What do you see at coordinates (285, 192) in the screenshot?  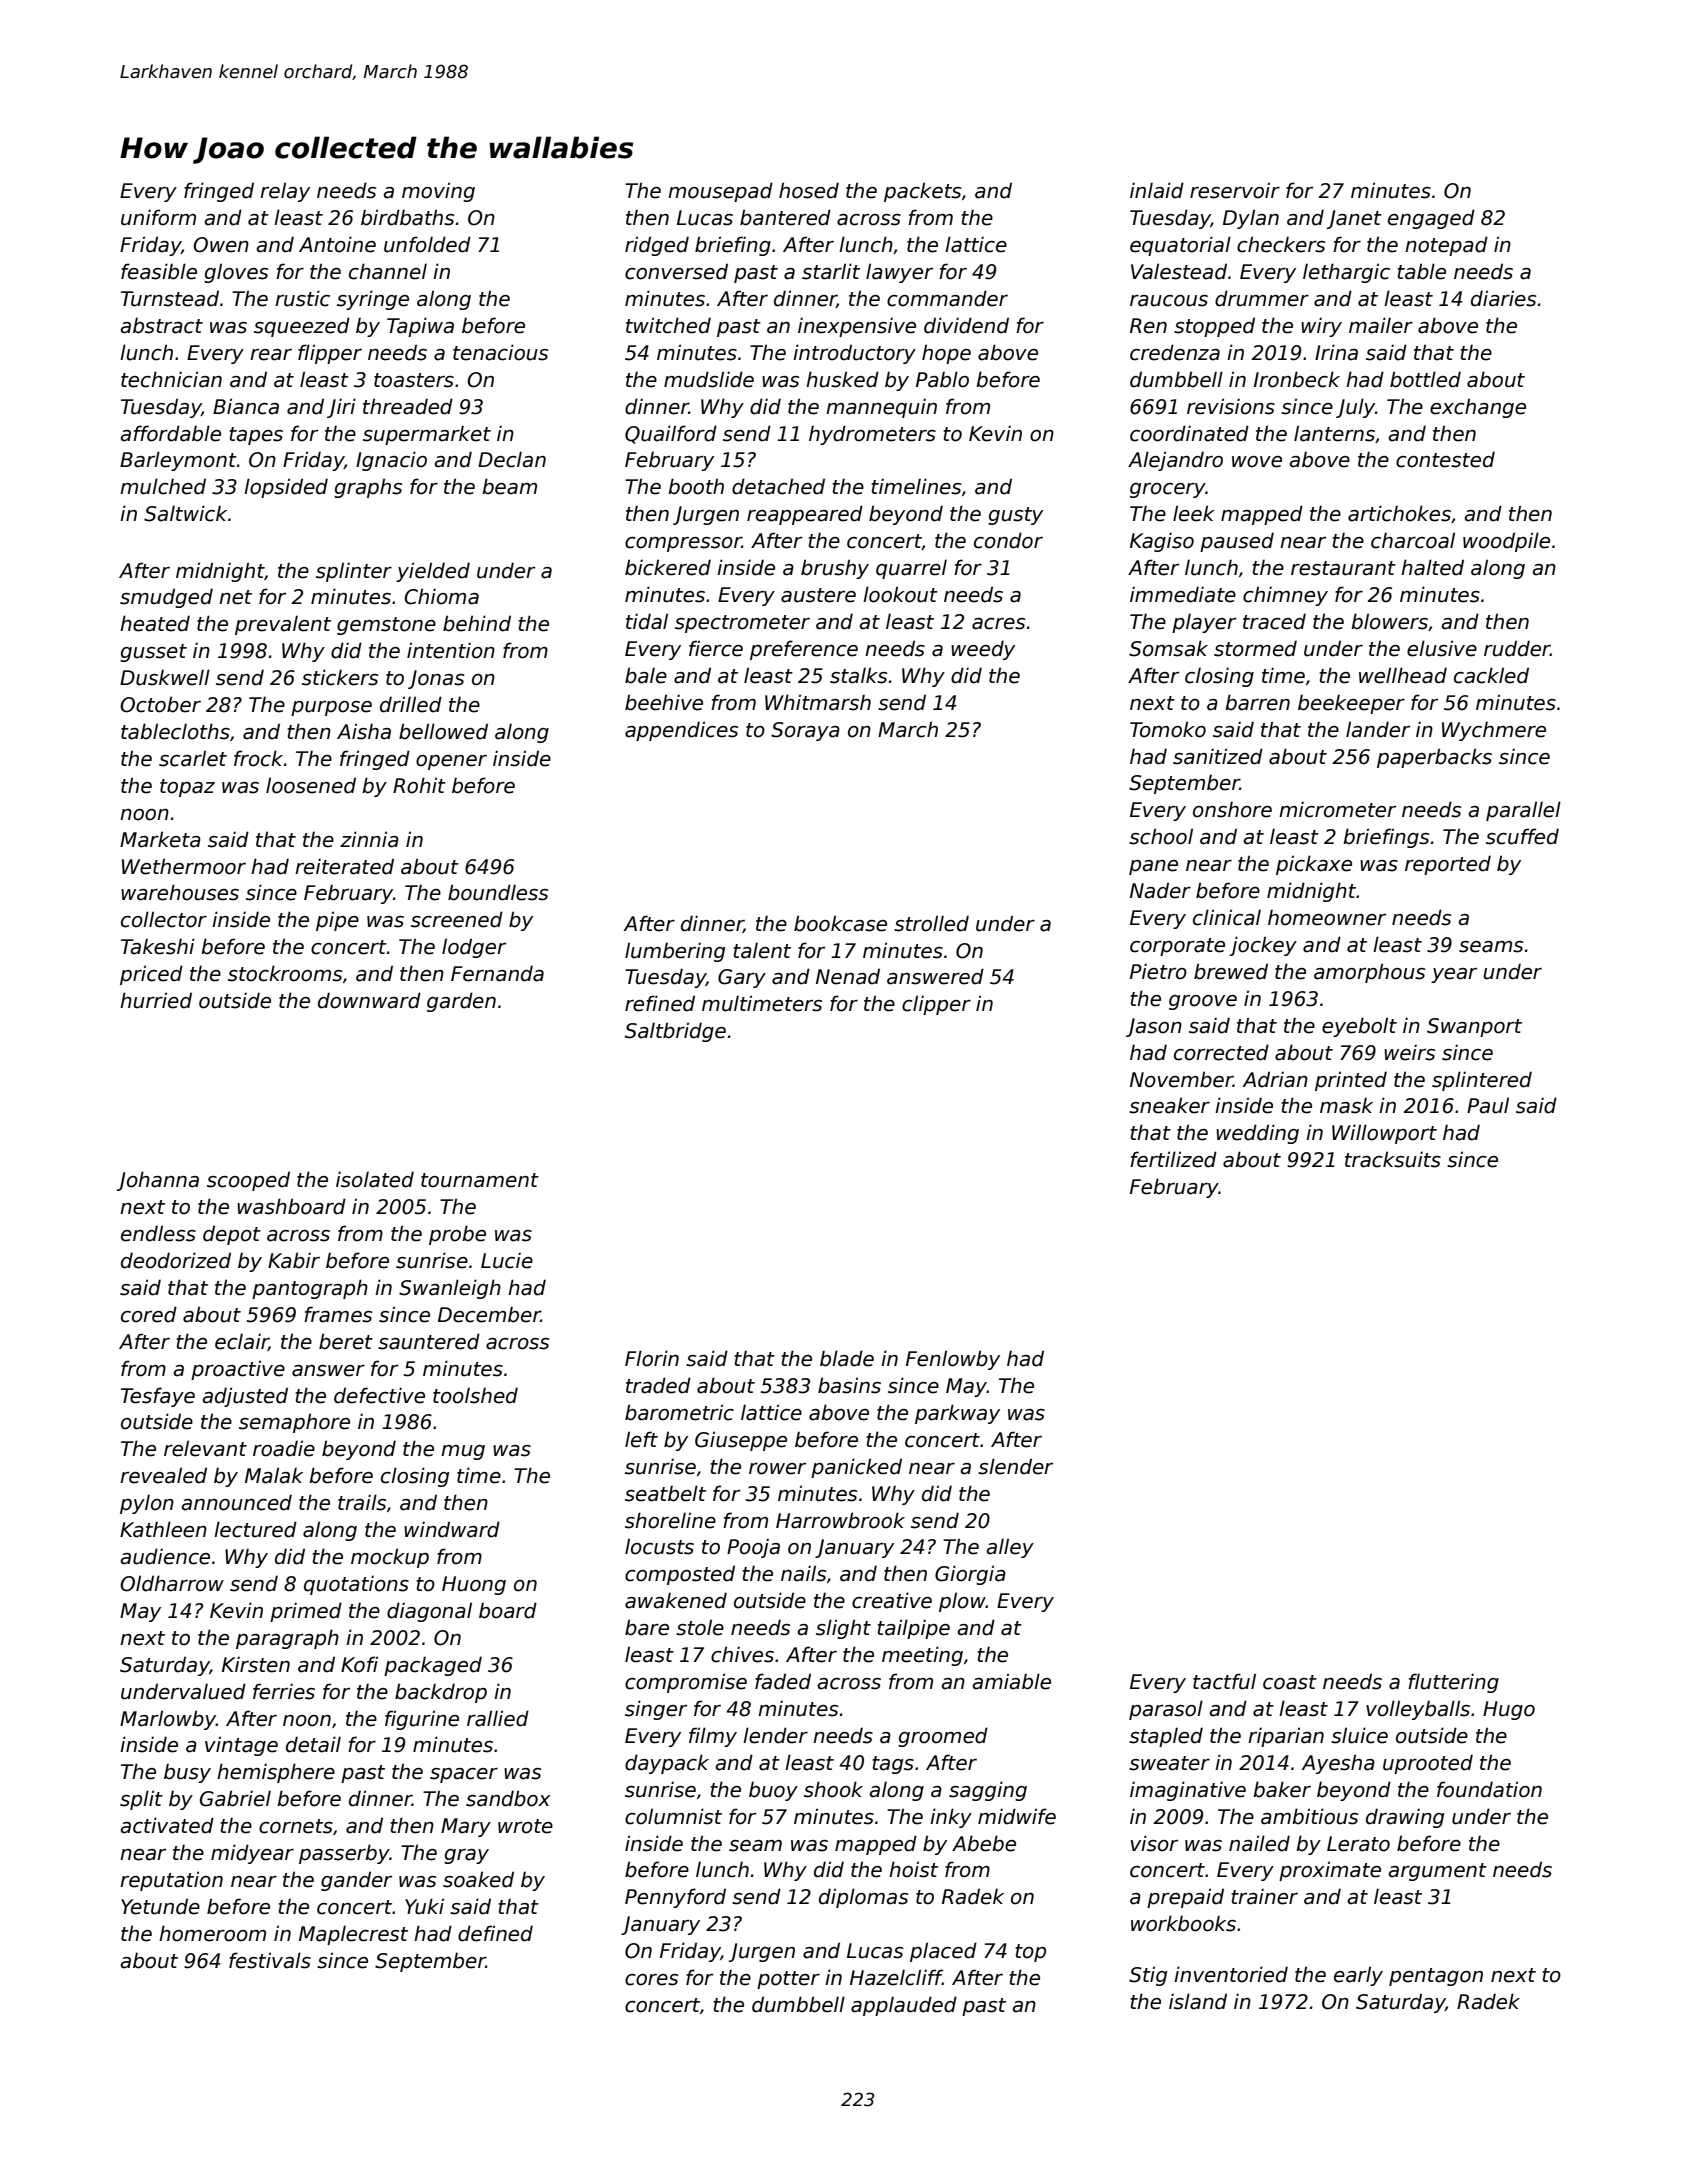 I see `relay` at bounding box center [285, 192].
